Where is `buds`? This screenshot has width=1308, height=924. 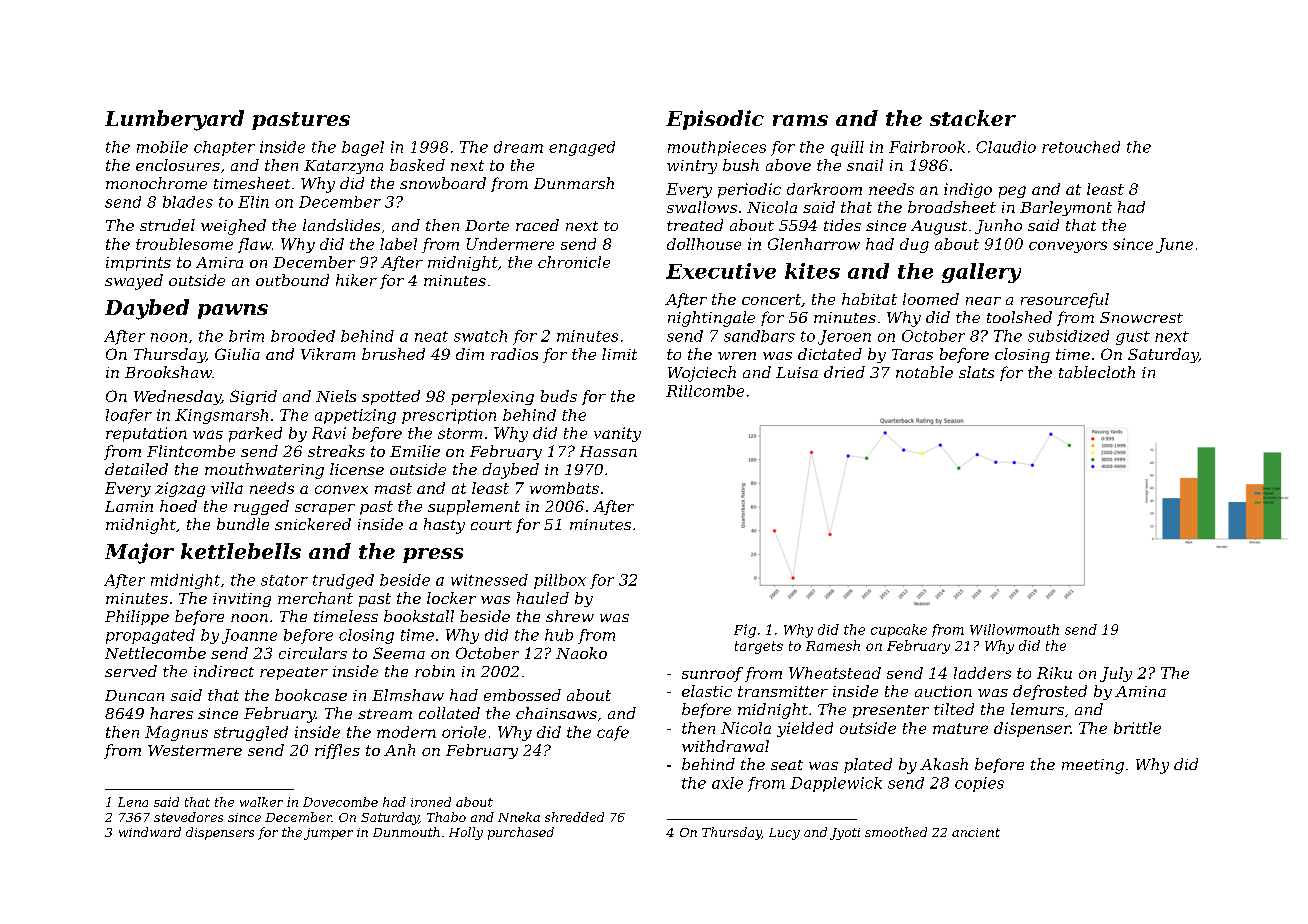
buds is located at coordinates (559, 396).
